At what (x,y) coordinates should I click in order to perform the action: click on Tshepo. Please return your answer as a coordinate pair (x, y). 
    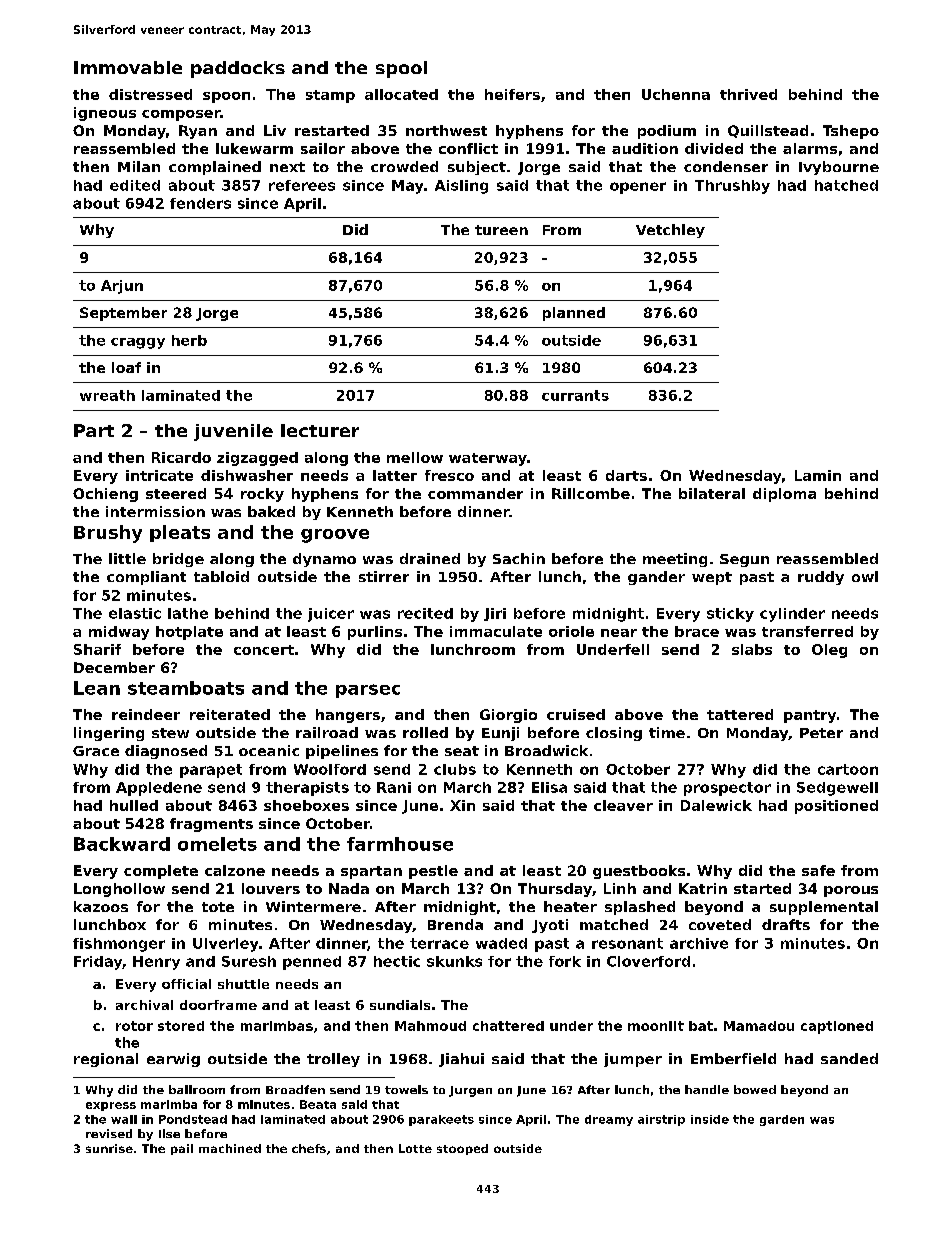
    Looking at the image, I should click on (851, 132).
